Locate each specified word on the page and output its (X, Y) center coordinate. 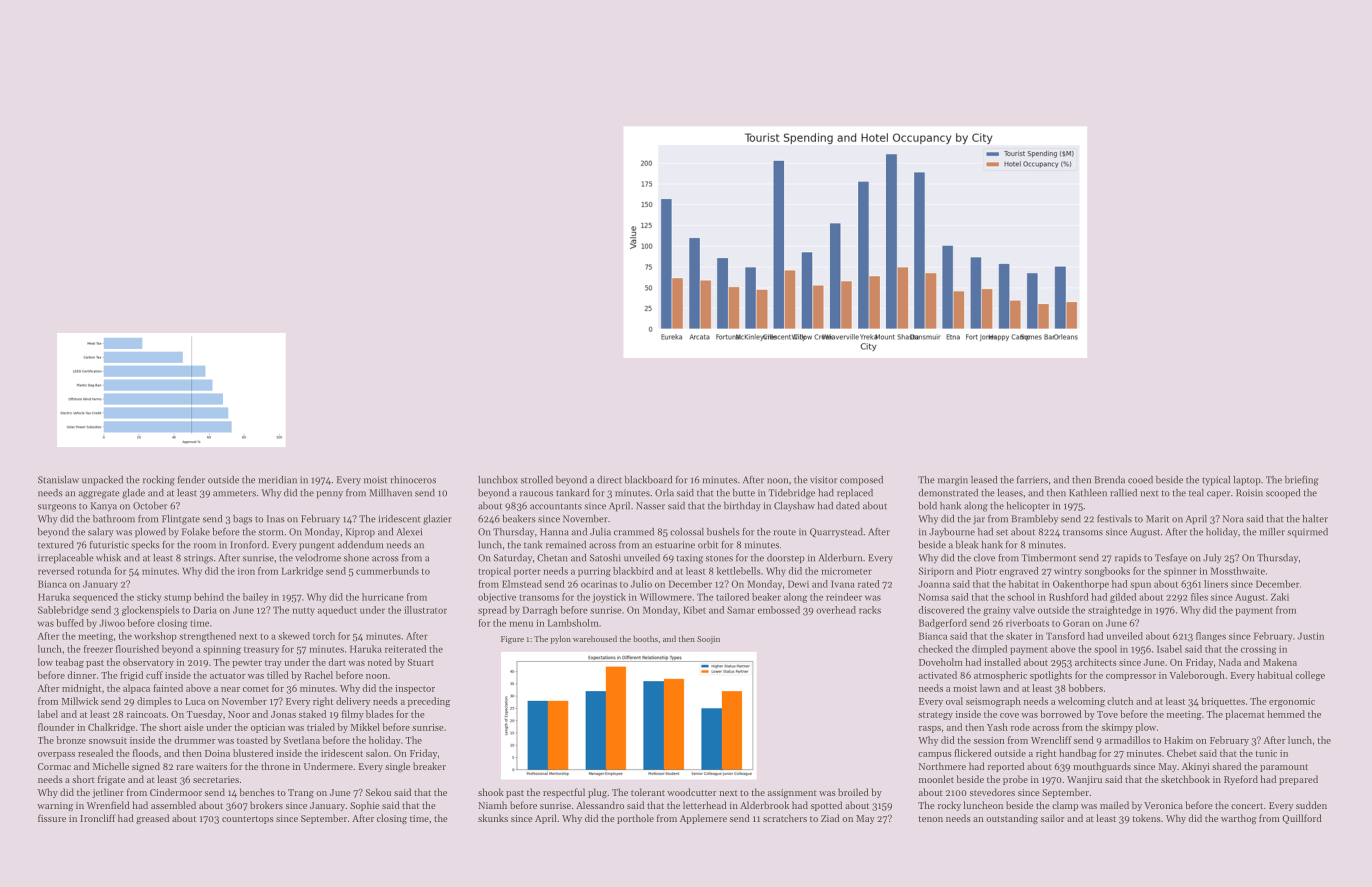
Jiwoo (112, 623)
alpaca (136, 689)
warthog (1239, 819)
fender (191, 480)
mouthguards (1102, 767)
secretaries (216, 779)
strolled (537, 480)
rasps (930, 729)
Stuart (421, 662)
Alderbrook (764, 805)
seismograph (993, 702)
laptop (1247, 481)
